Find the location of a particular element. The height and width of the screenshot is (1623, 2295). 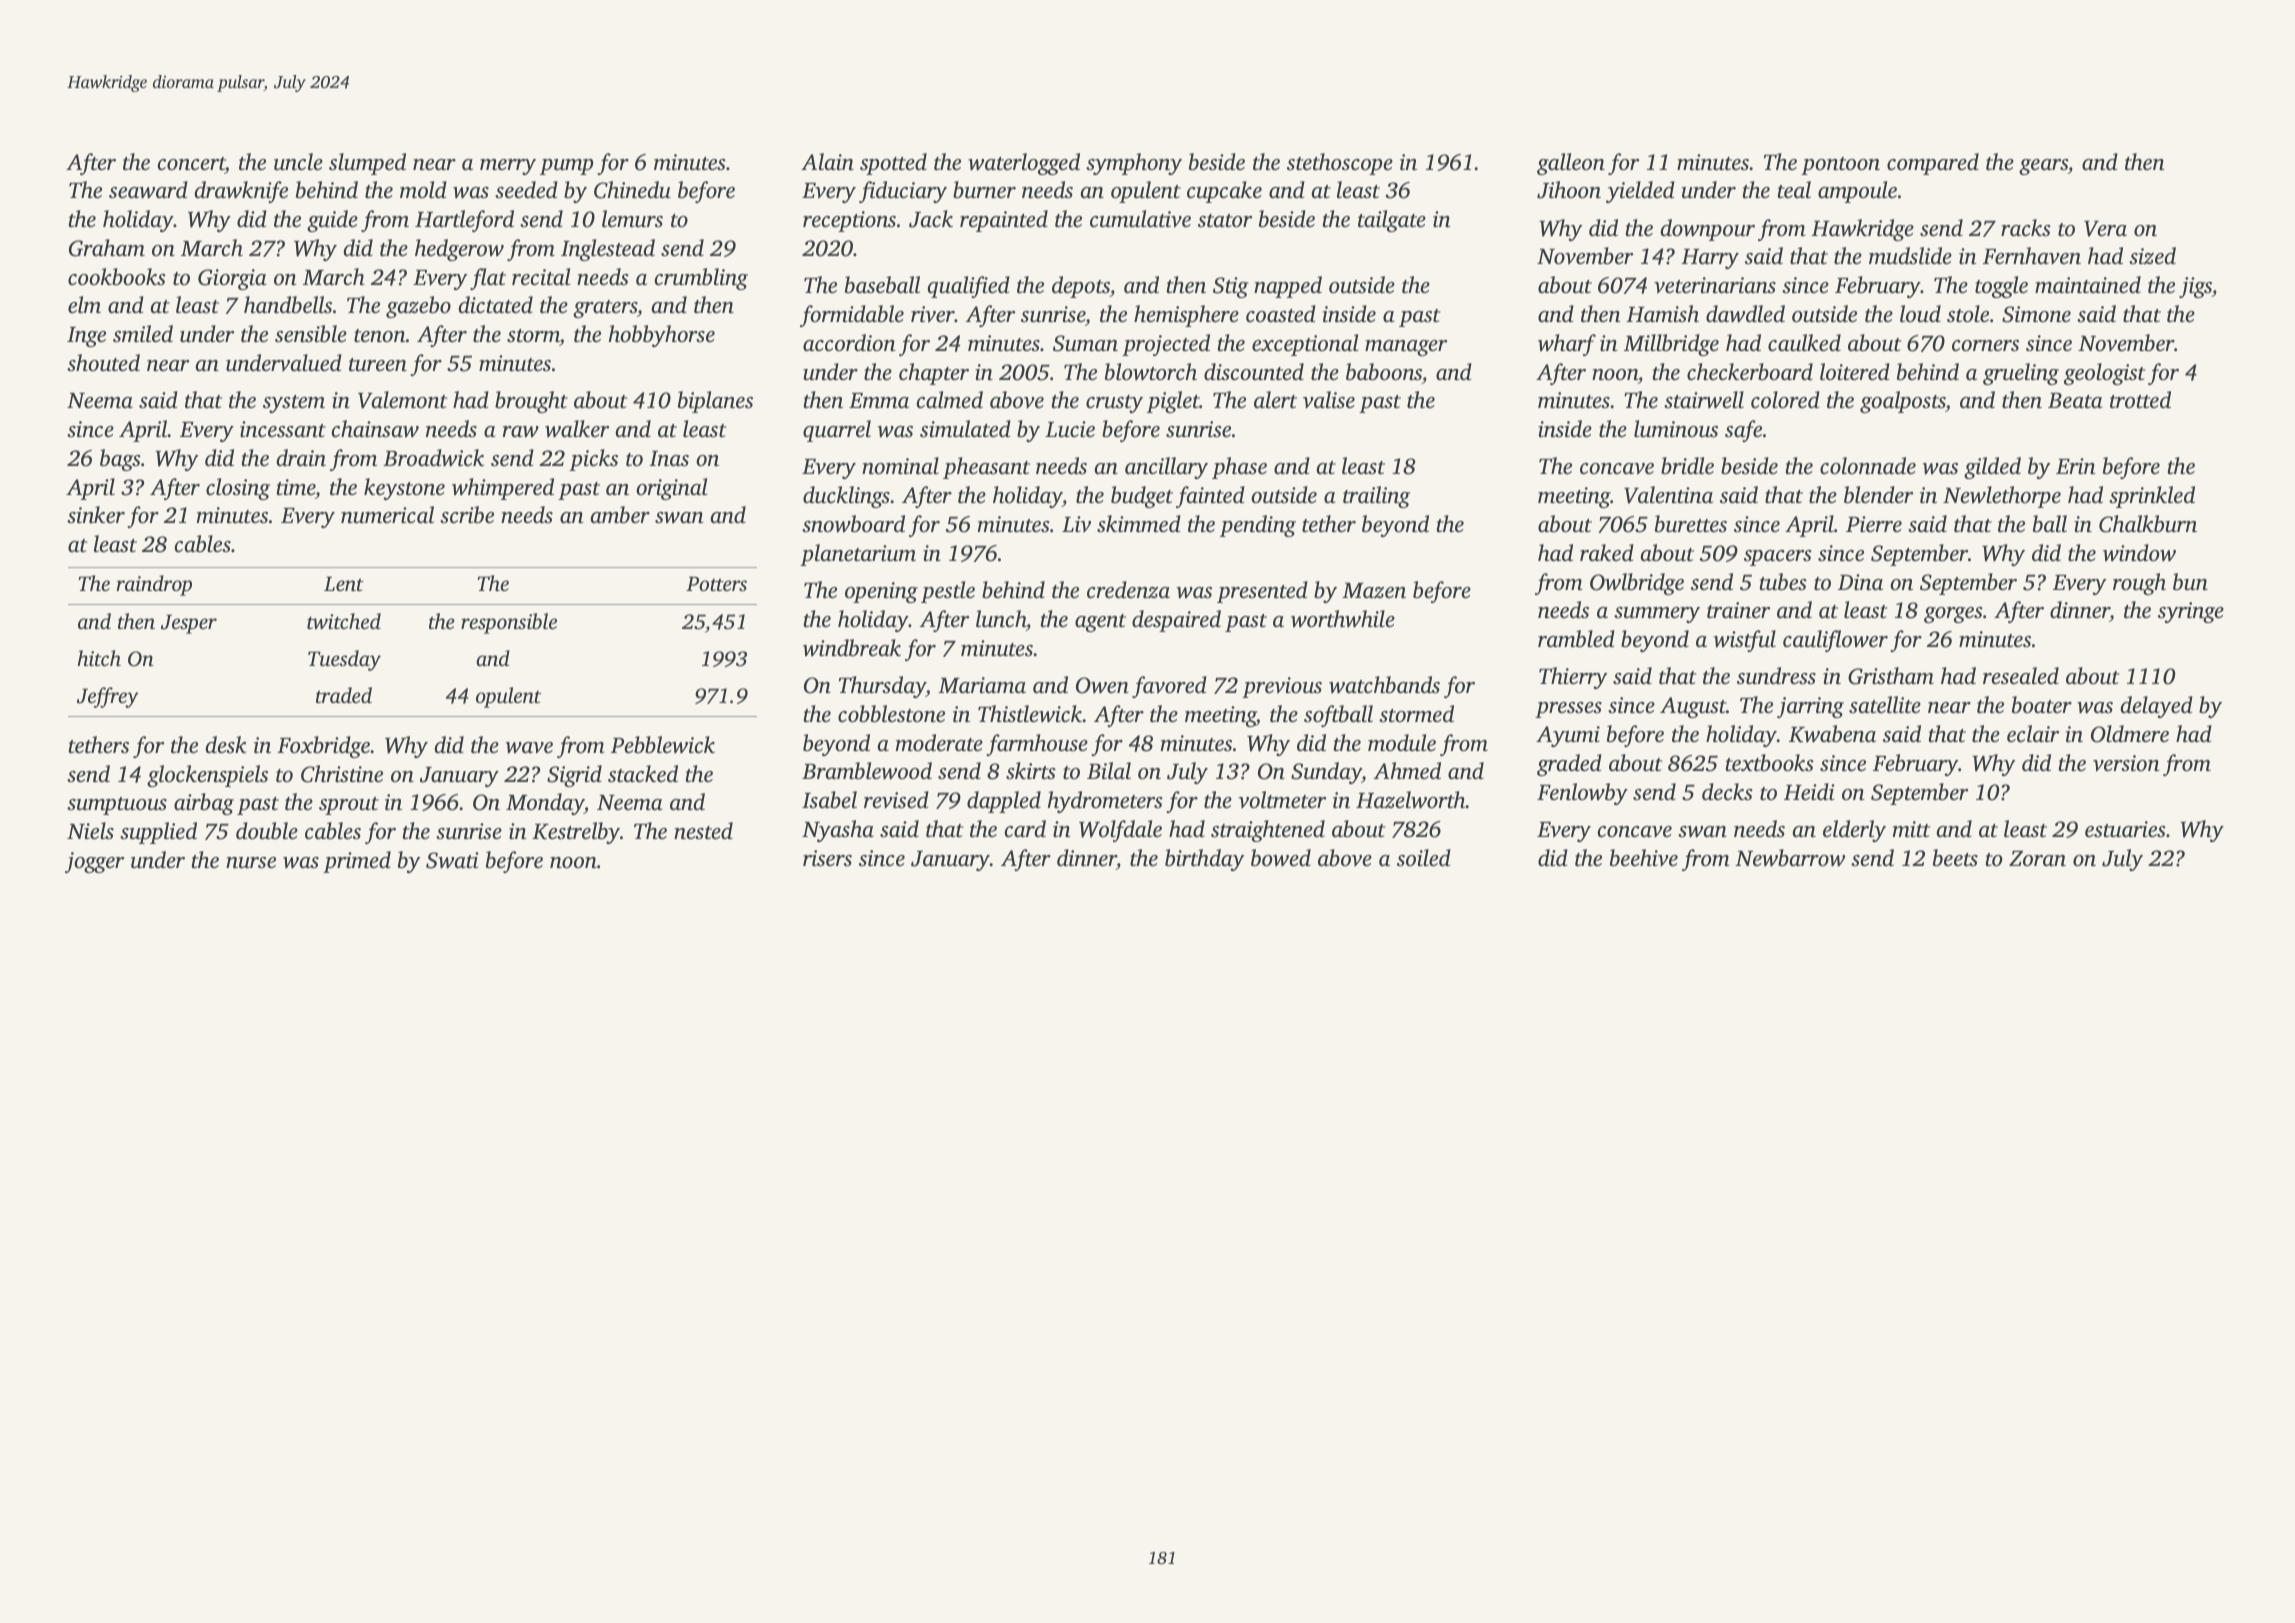

depots is located at coordinates (1081, 287).
